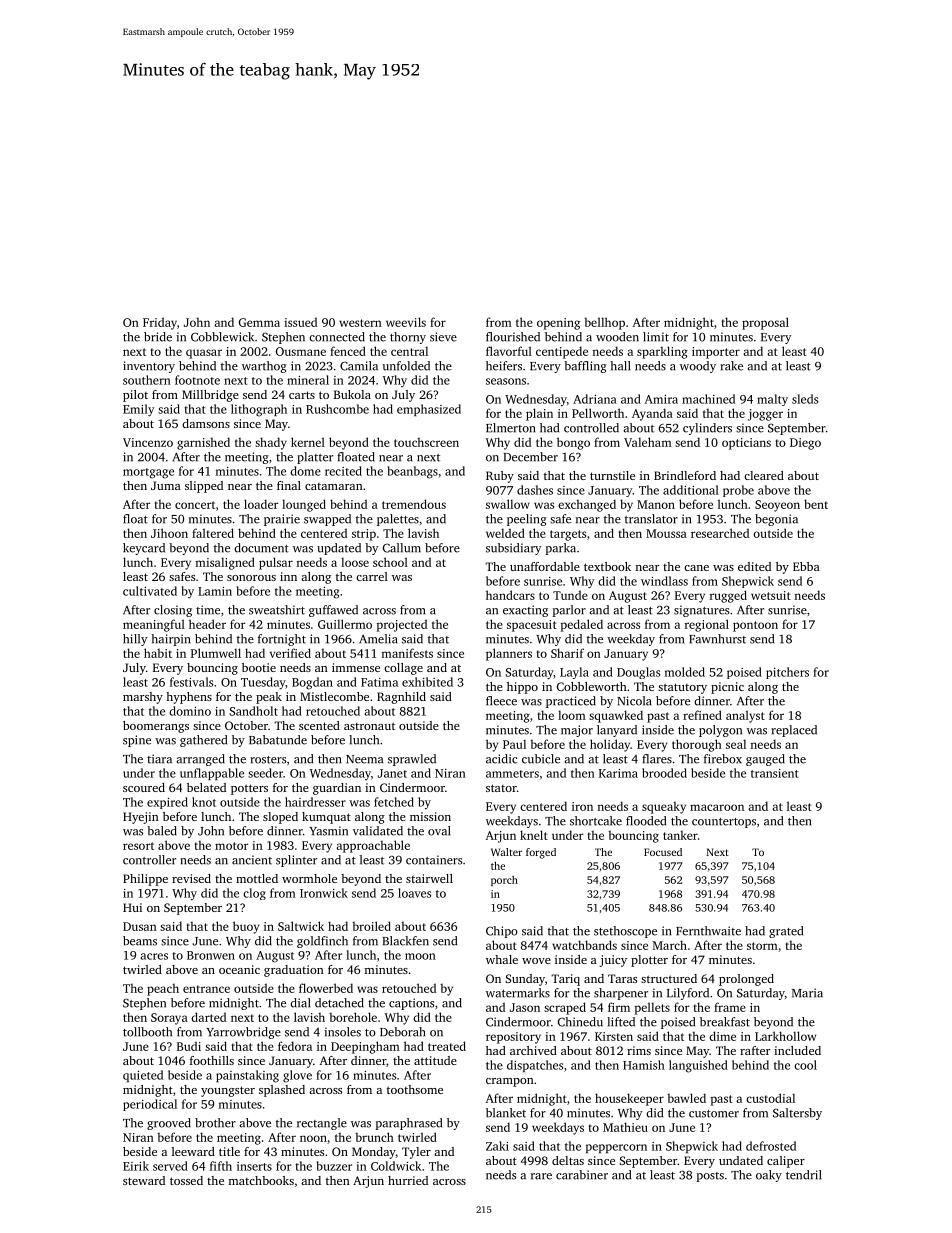  Describe the element at coordinates (265, 773) in the document. I see `seeder` at that location.
